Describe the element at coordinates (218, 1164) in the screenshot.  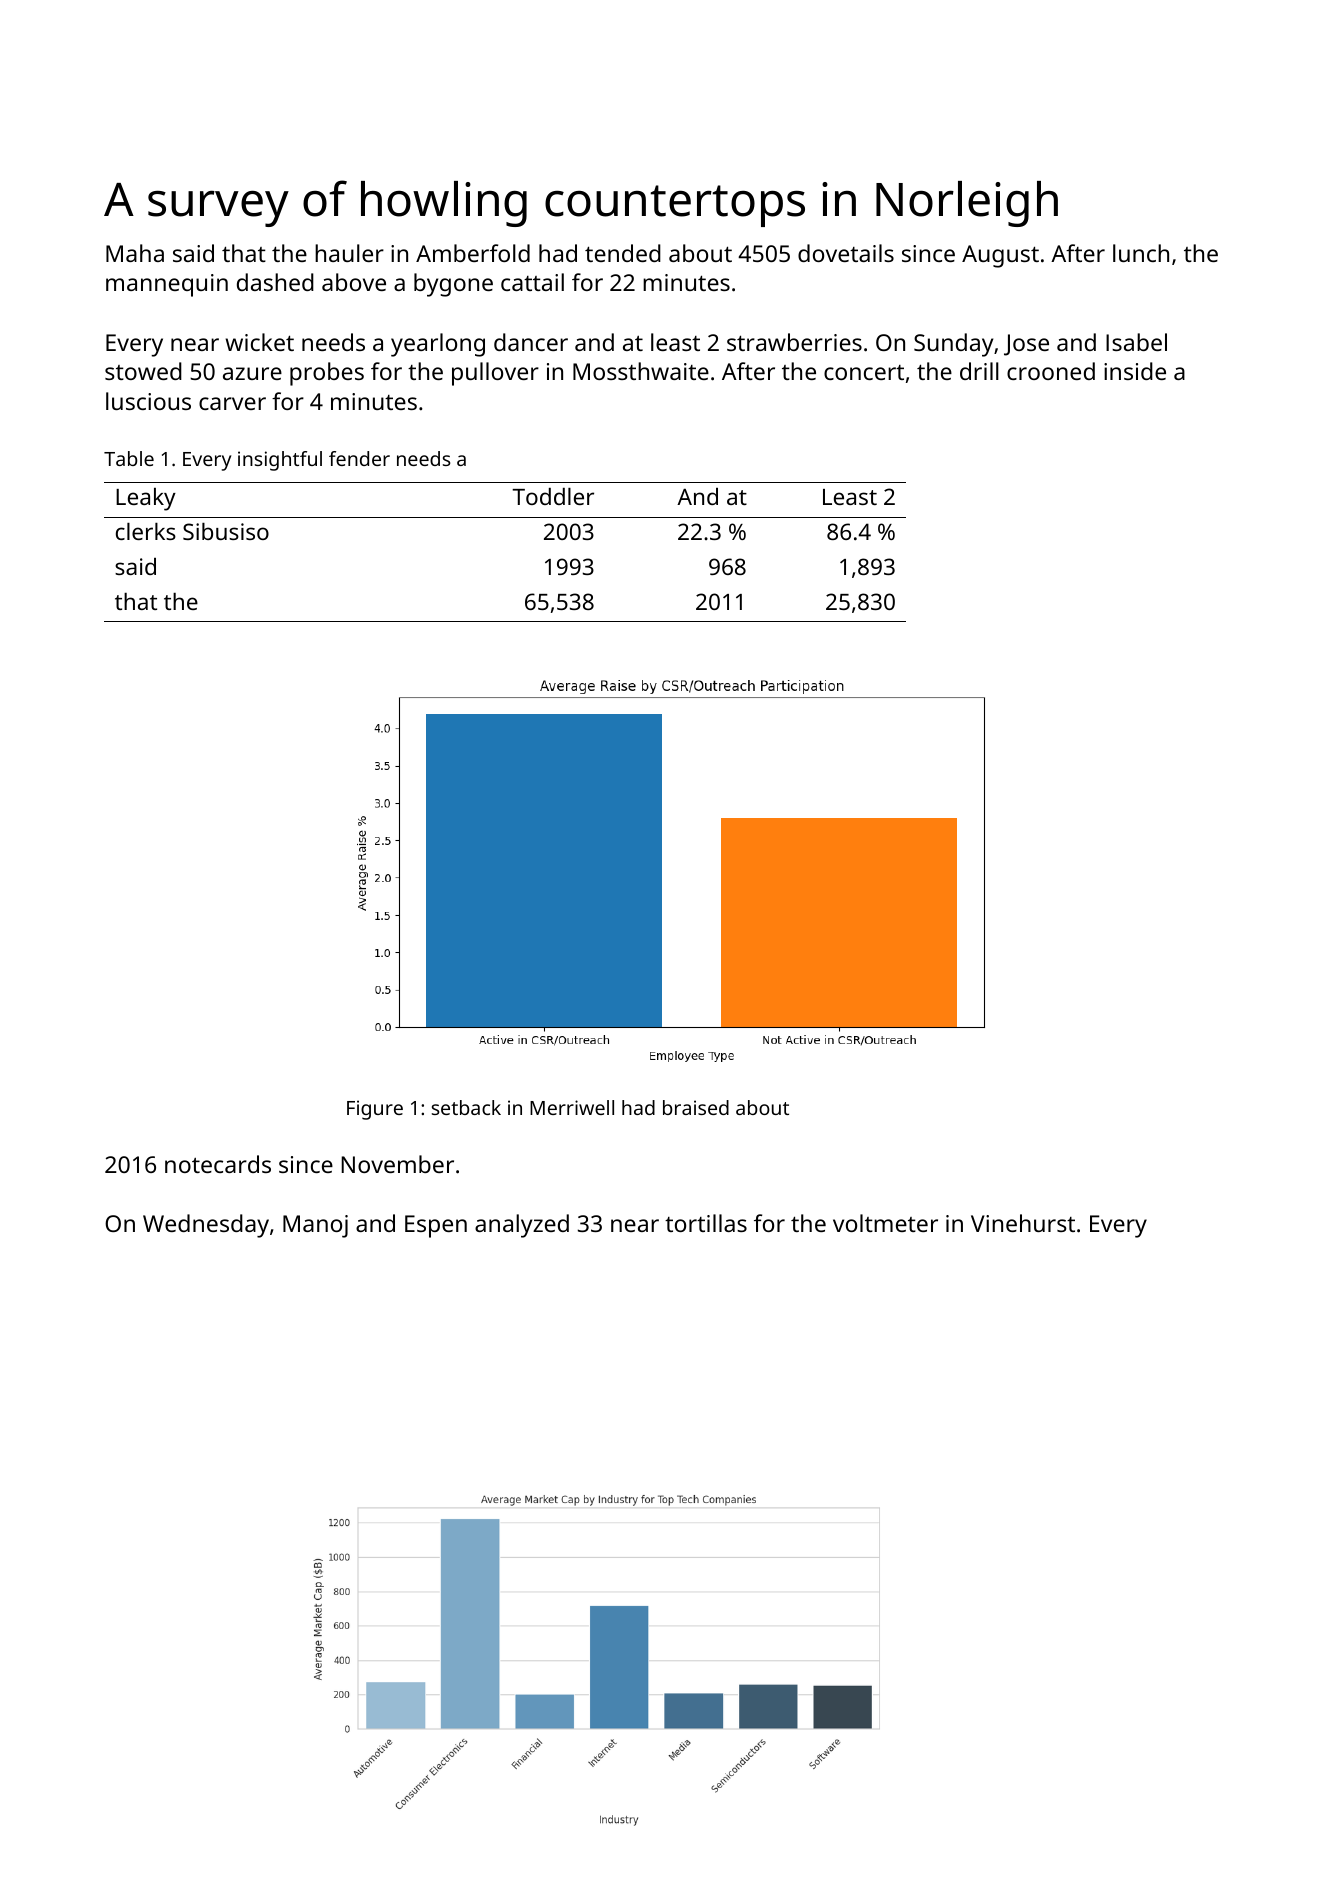
I see `notecards` at that location.
